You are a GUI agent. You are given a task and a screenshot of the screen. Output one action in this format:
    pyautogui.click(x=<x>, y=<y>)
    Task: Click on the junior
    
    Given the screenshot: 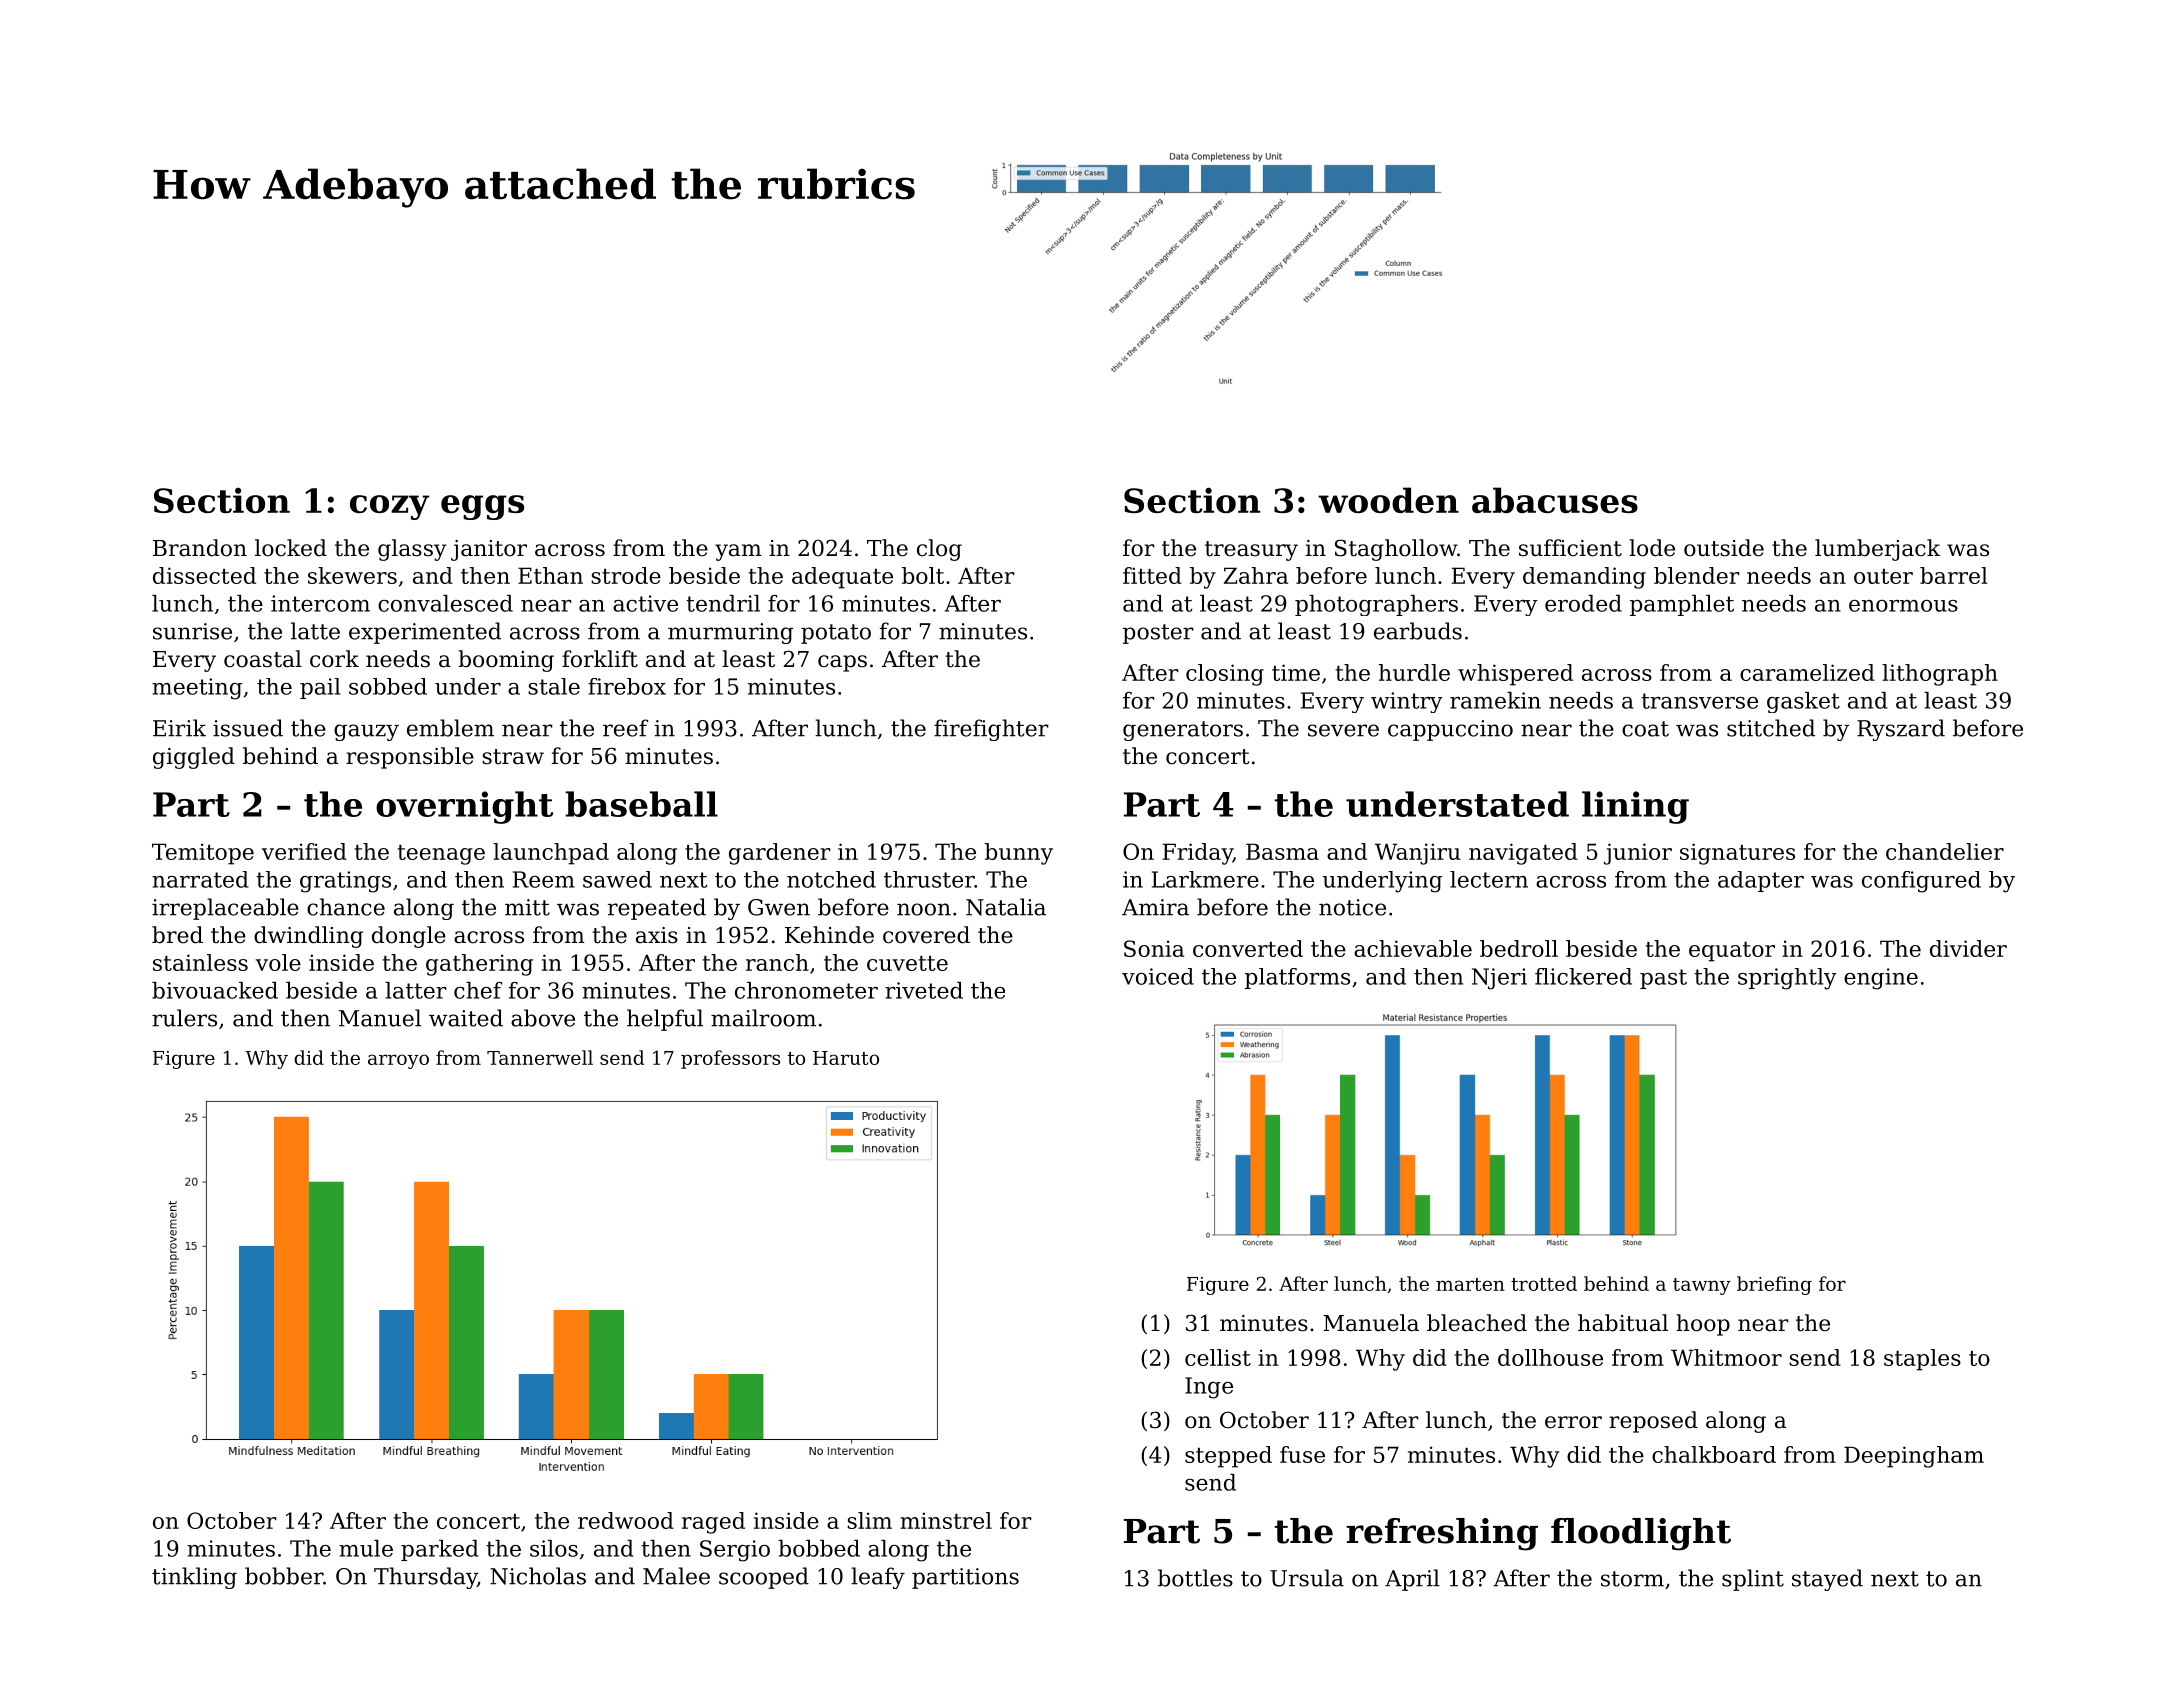 What is the action you would take?
    pyautogui.click(x=1638, y=854)
